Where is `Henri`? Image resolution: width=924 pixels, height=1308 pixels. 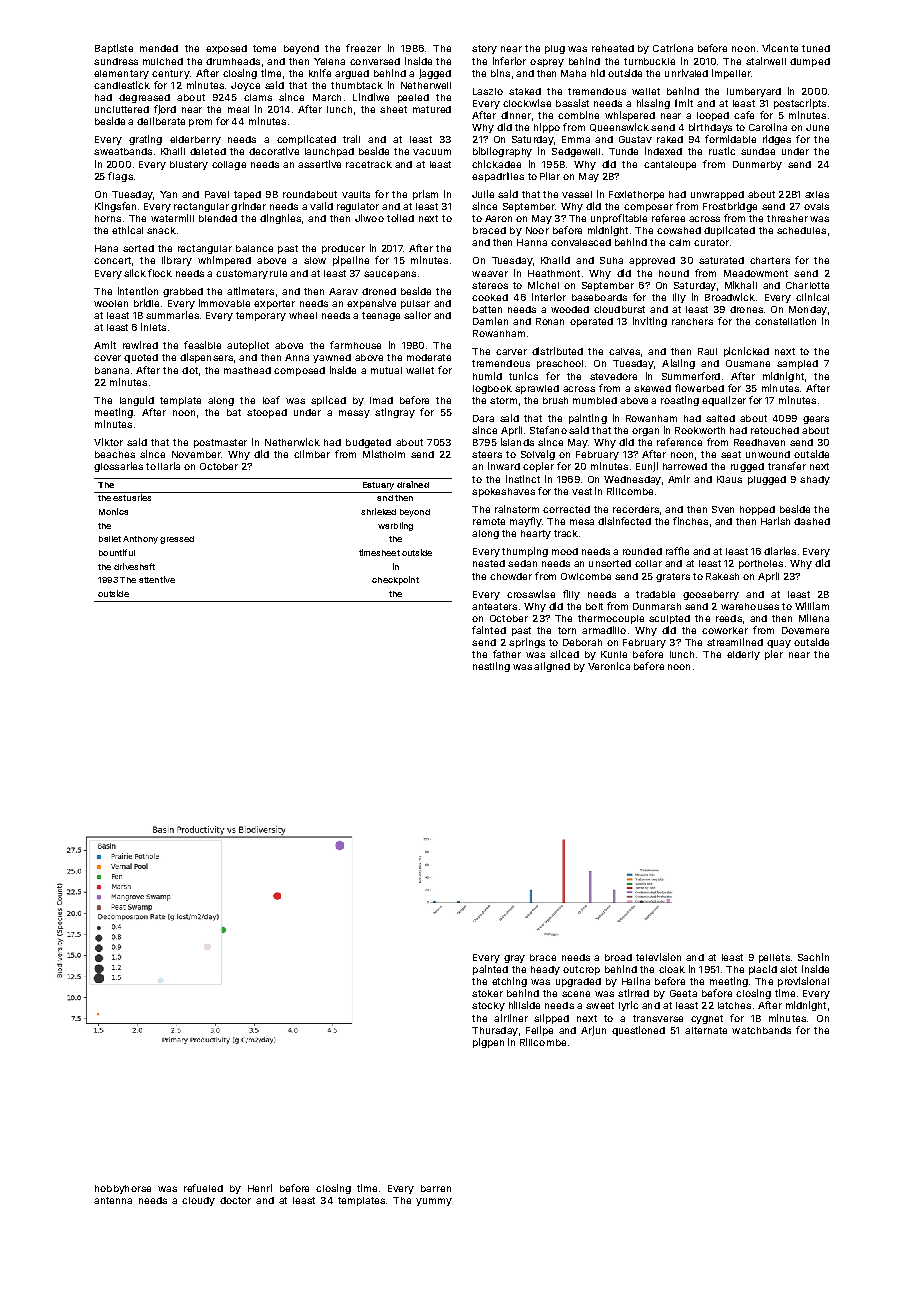
Henri is located at coordinates (260, 1188).
